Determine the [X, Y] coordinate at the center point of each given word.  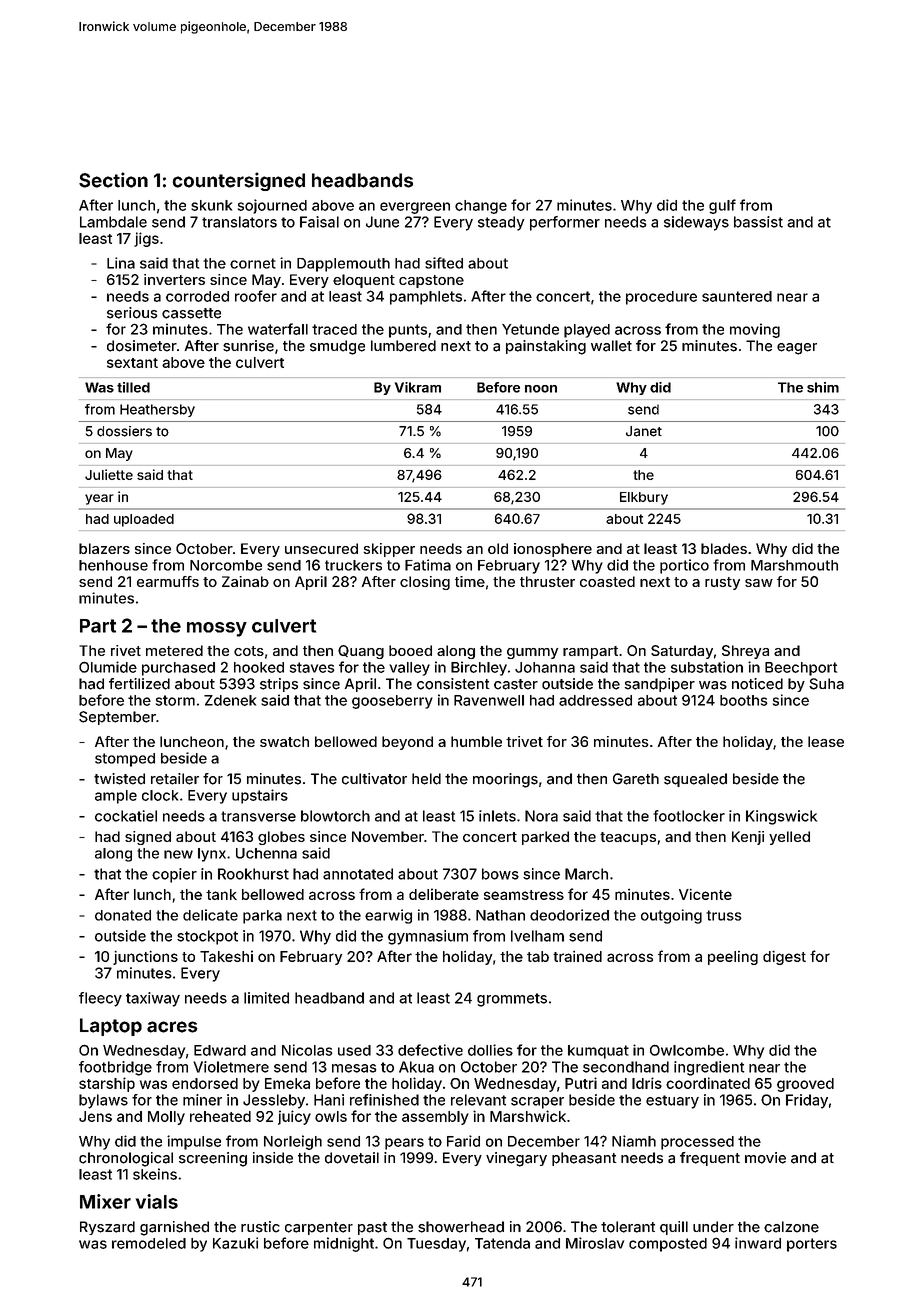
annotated [358, 874]
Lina [121, 263]
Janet [644, 431]
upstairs [260, 796]
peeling [733, 958]
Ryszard [107, 1228]
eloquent [364, 281]
